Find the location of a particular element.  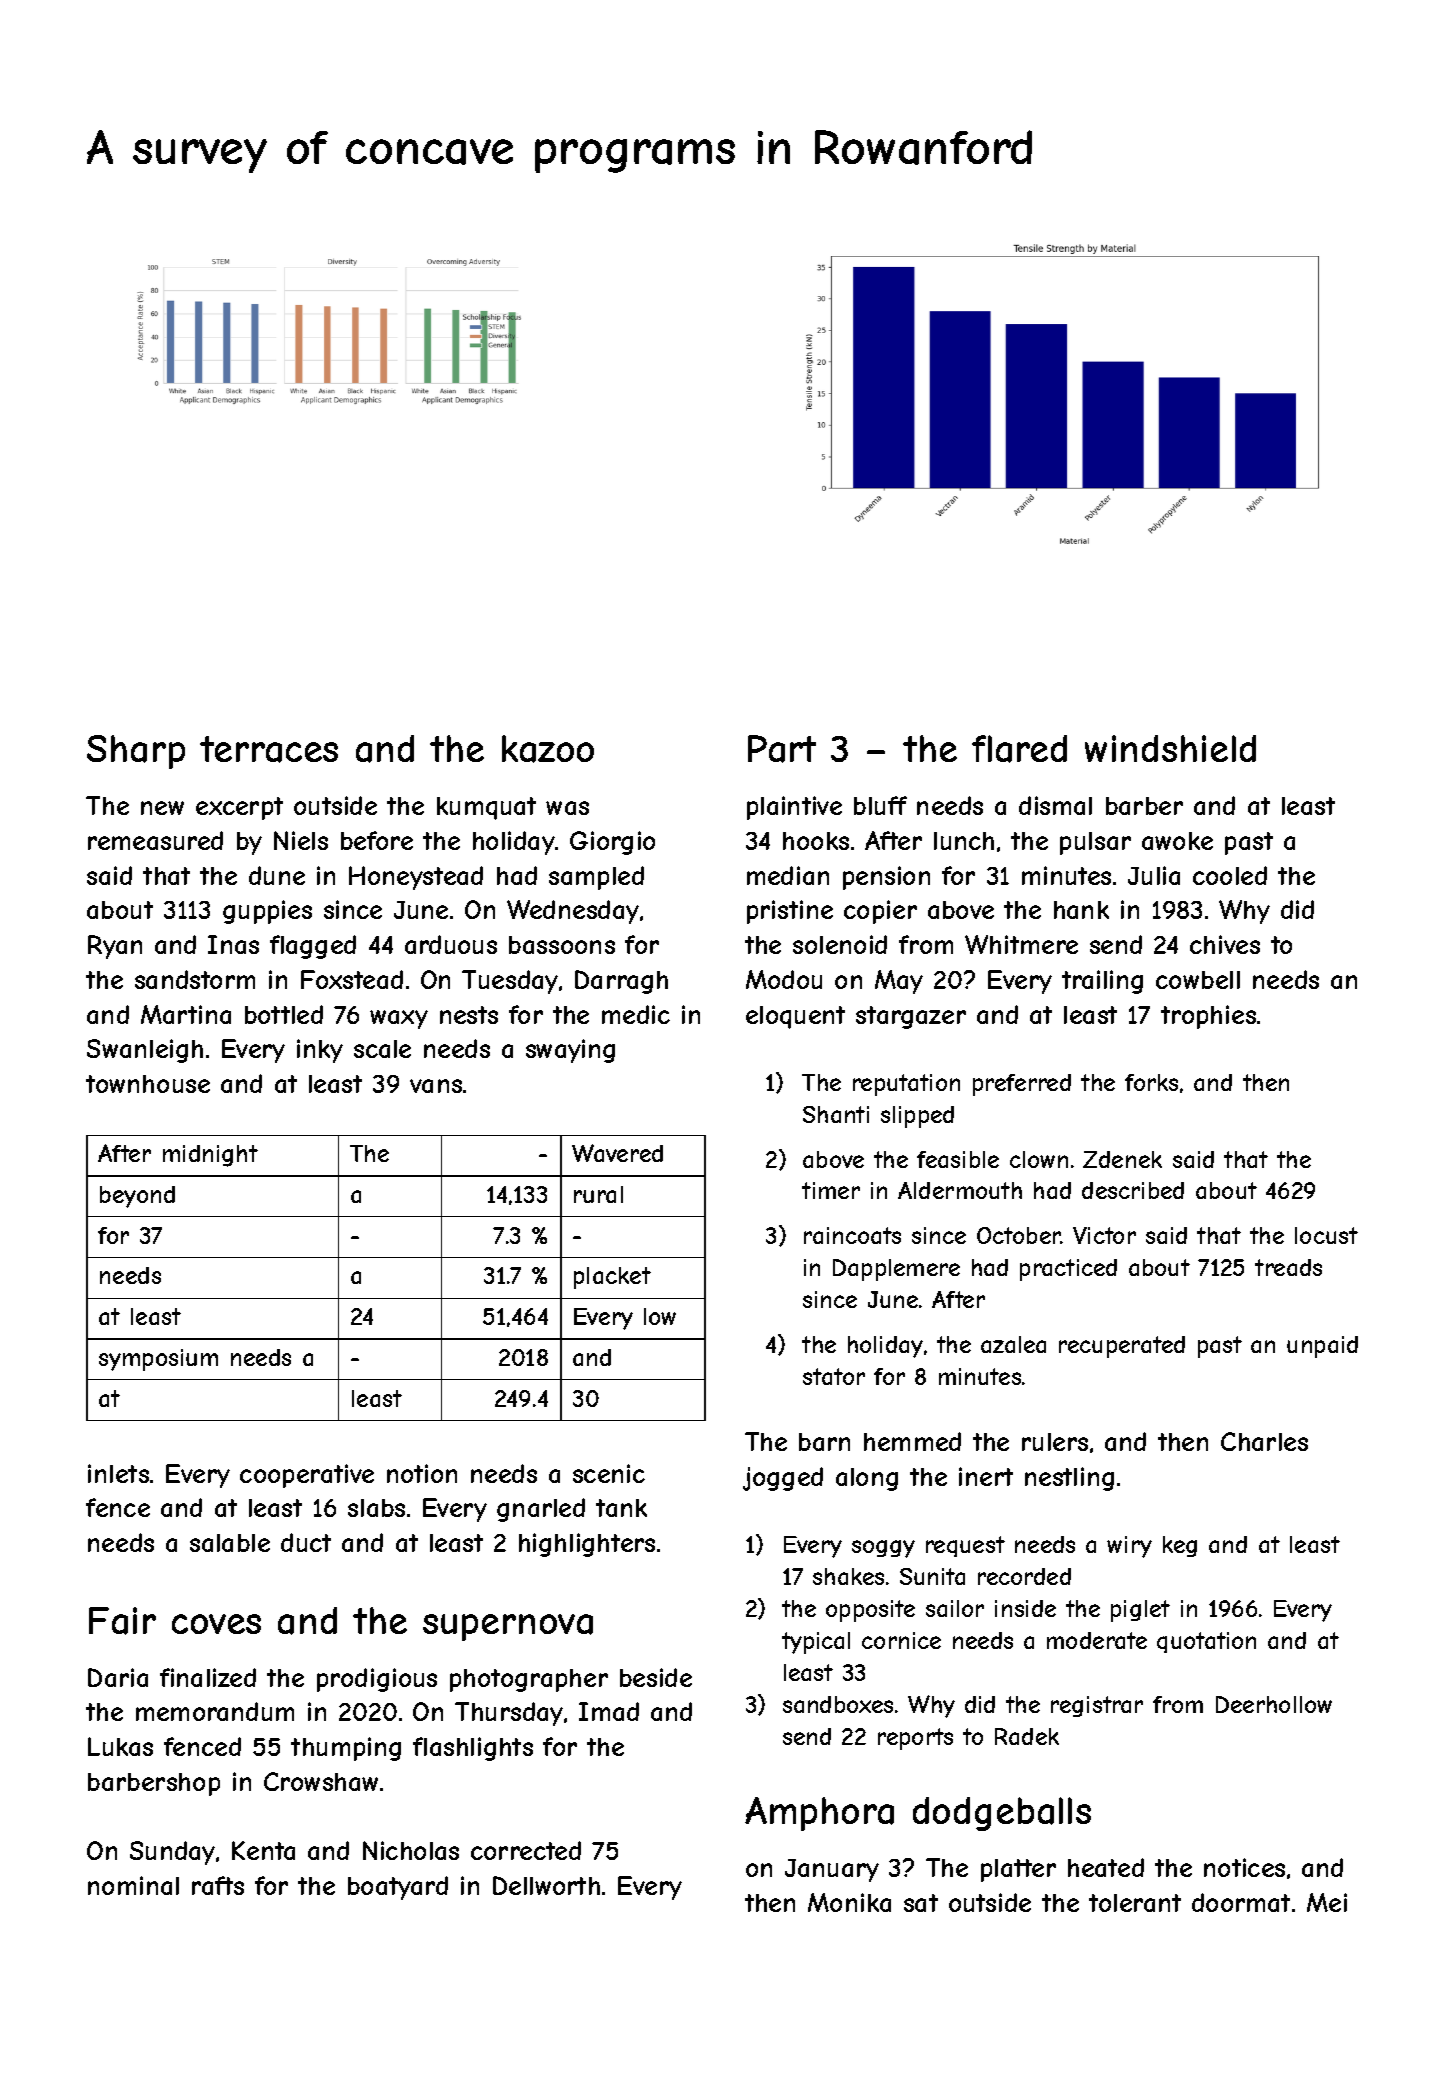

nominal is located at coordinates (133, 1885).
